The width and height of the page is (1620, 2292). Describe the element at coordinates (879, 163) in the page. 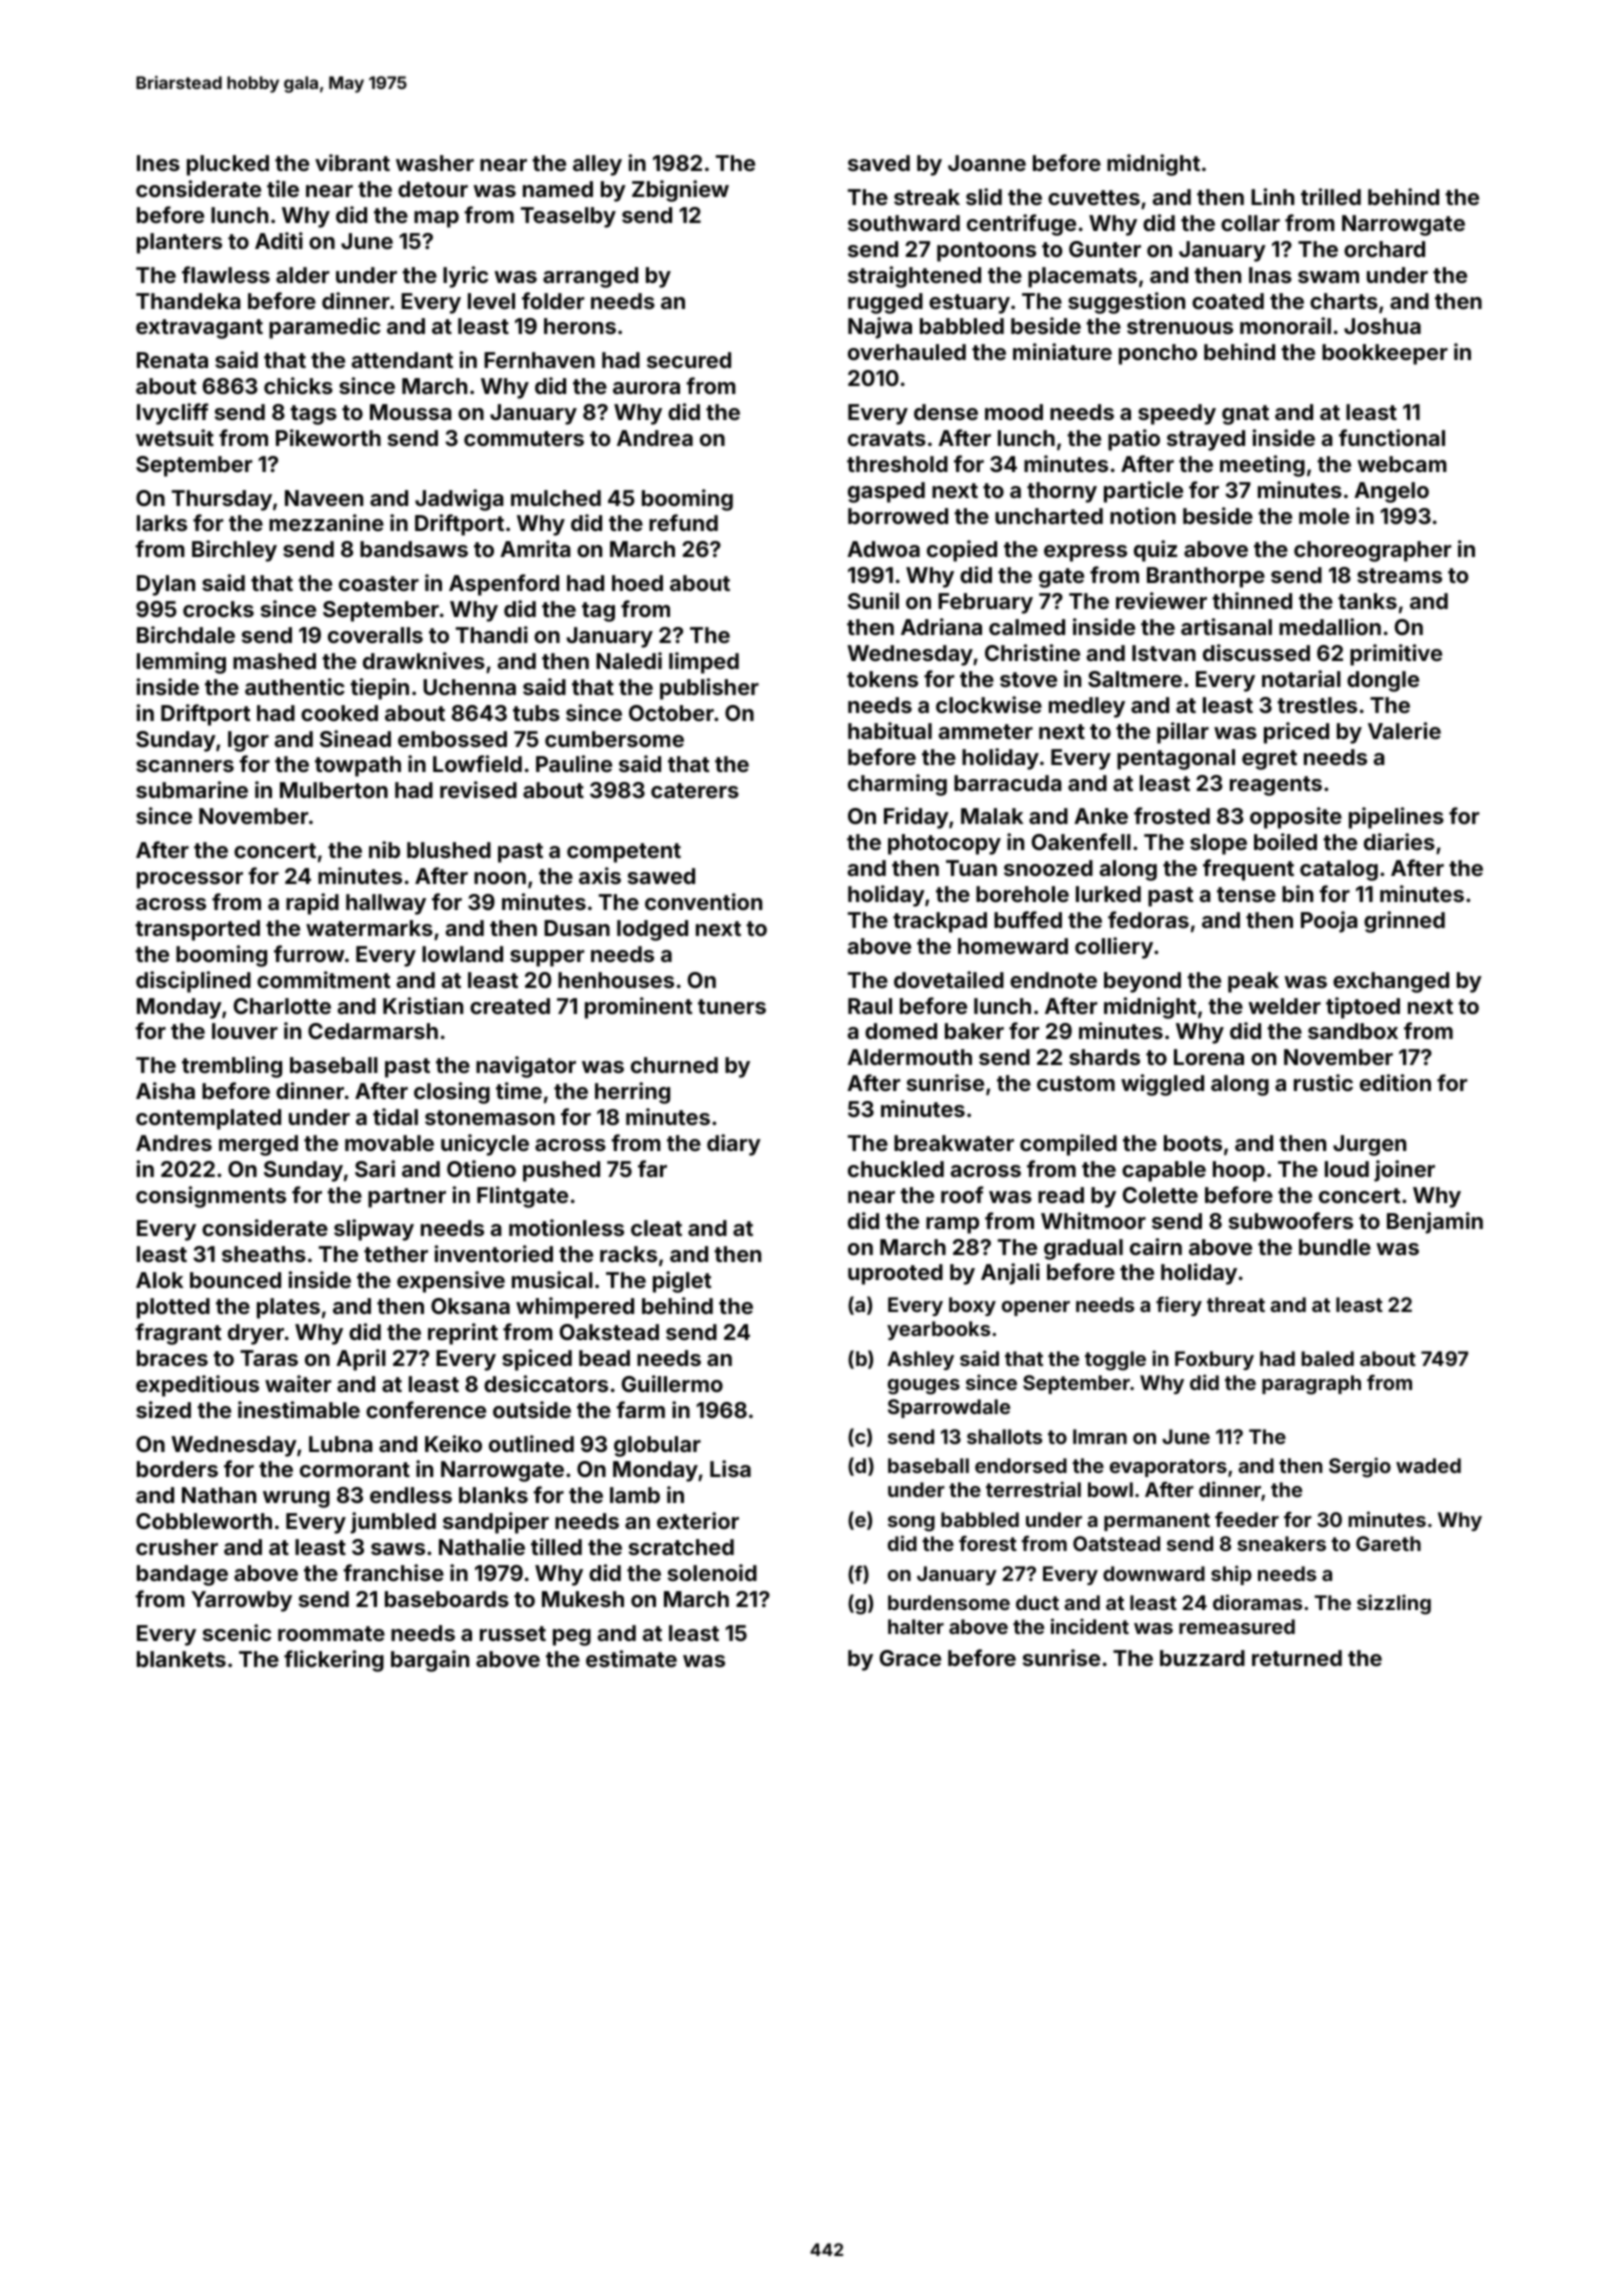

I see `saved` at that location.
